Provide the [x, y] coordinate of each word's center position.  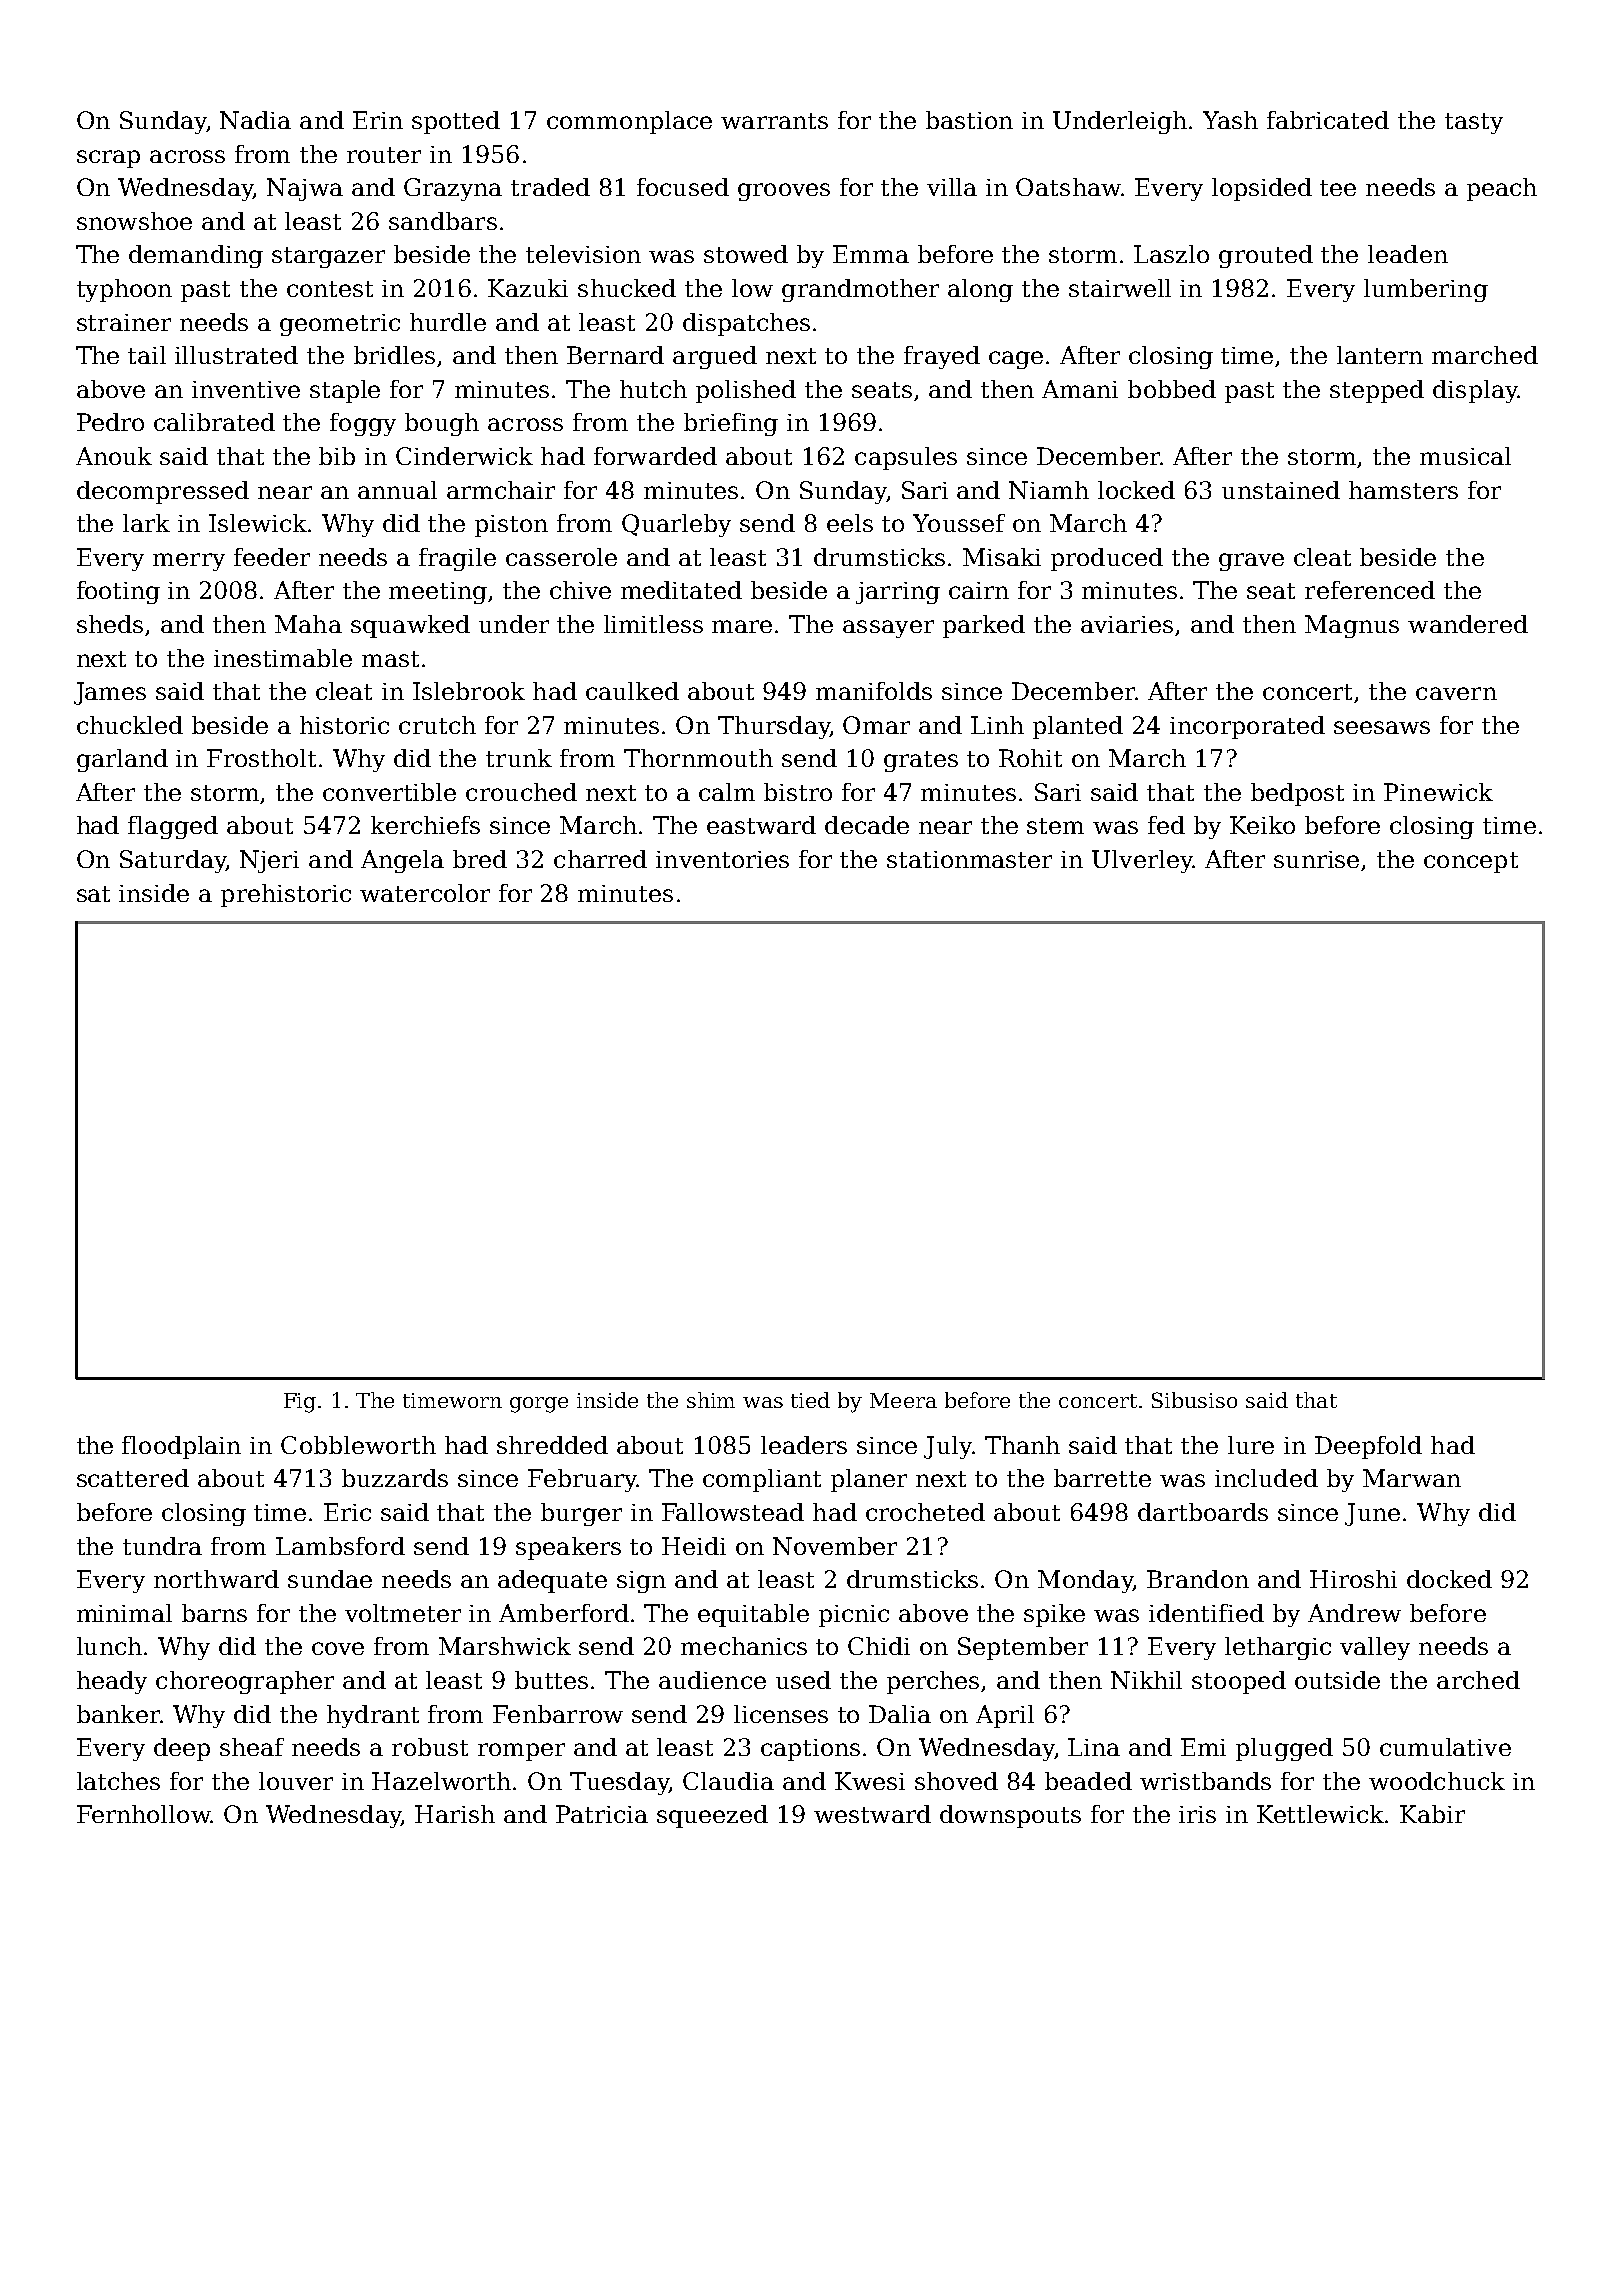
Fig [300, 1403]
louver [296, 1781]
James [110, 693]
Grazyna [453, 189]
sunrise [1316, 859]
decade [867, 825]
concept [1471, 862]
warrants [774, 121]
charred [600, 859]
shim [711, 1400]
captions [810, 1750]
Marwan [1412, 1478]
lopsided [1262, 189]
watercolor [425, 893]
